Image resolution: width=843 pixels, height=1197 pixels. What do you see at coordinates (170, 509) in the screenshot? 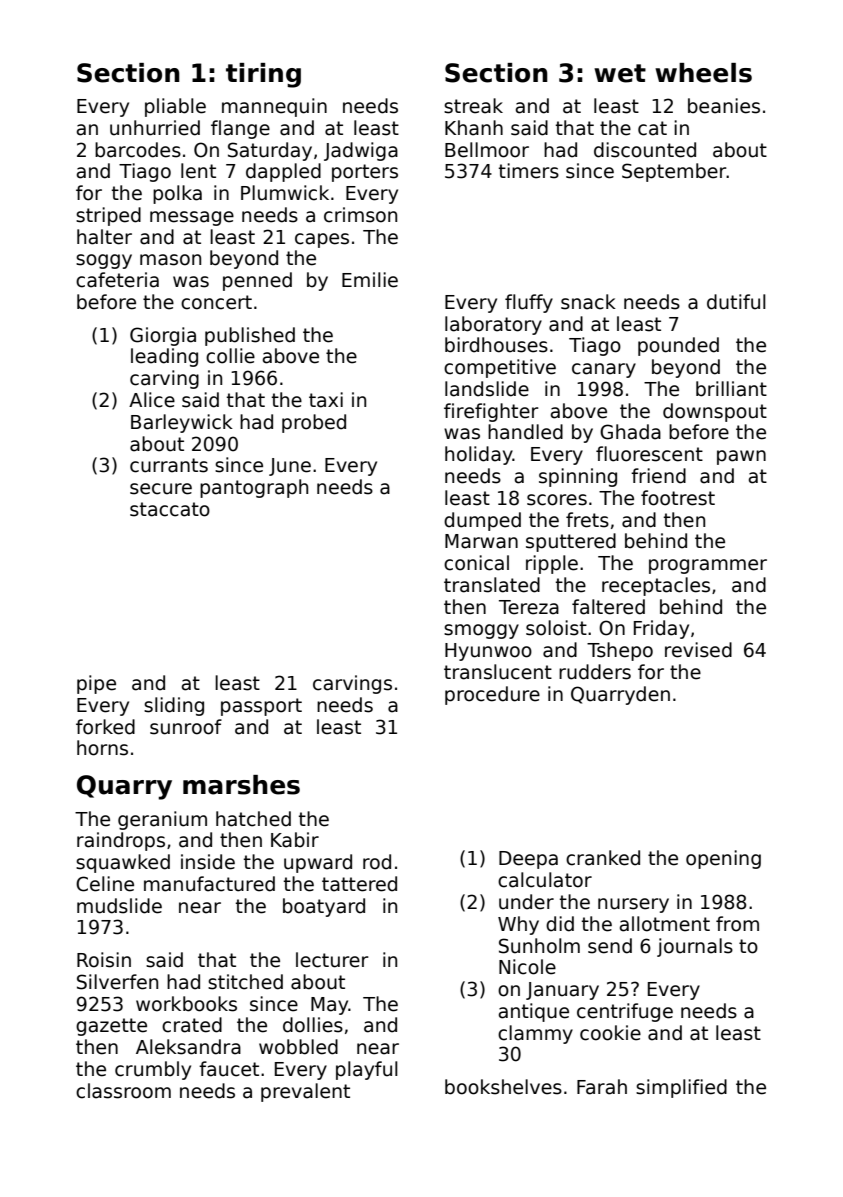
I see `staccato` at bounding box center [170, 509].
